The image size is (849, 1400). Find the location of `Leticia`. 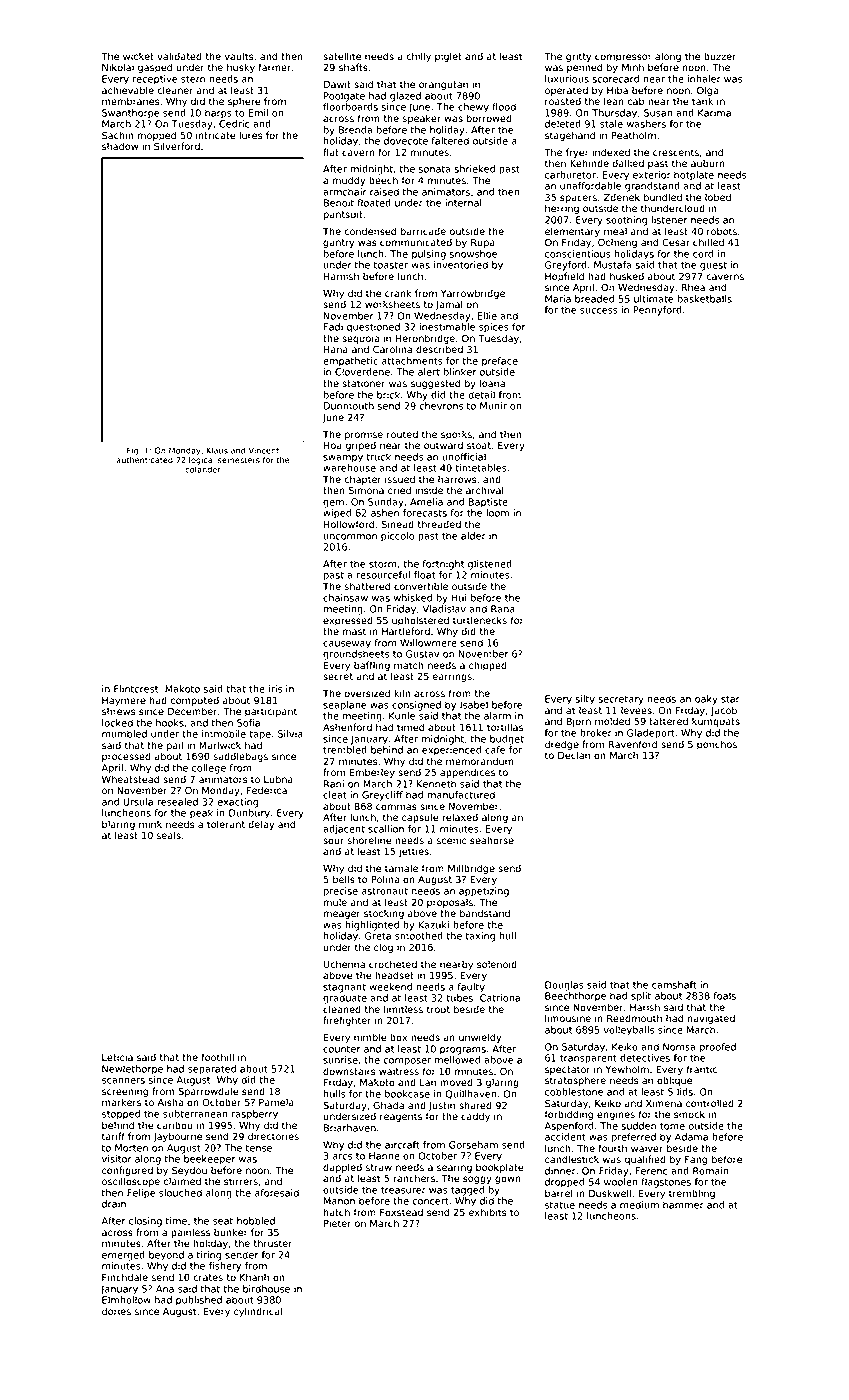

Leticia is located at coordinates (117, 1057).
